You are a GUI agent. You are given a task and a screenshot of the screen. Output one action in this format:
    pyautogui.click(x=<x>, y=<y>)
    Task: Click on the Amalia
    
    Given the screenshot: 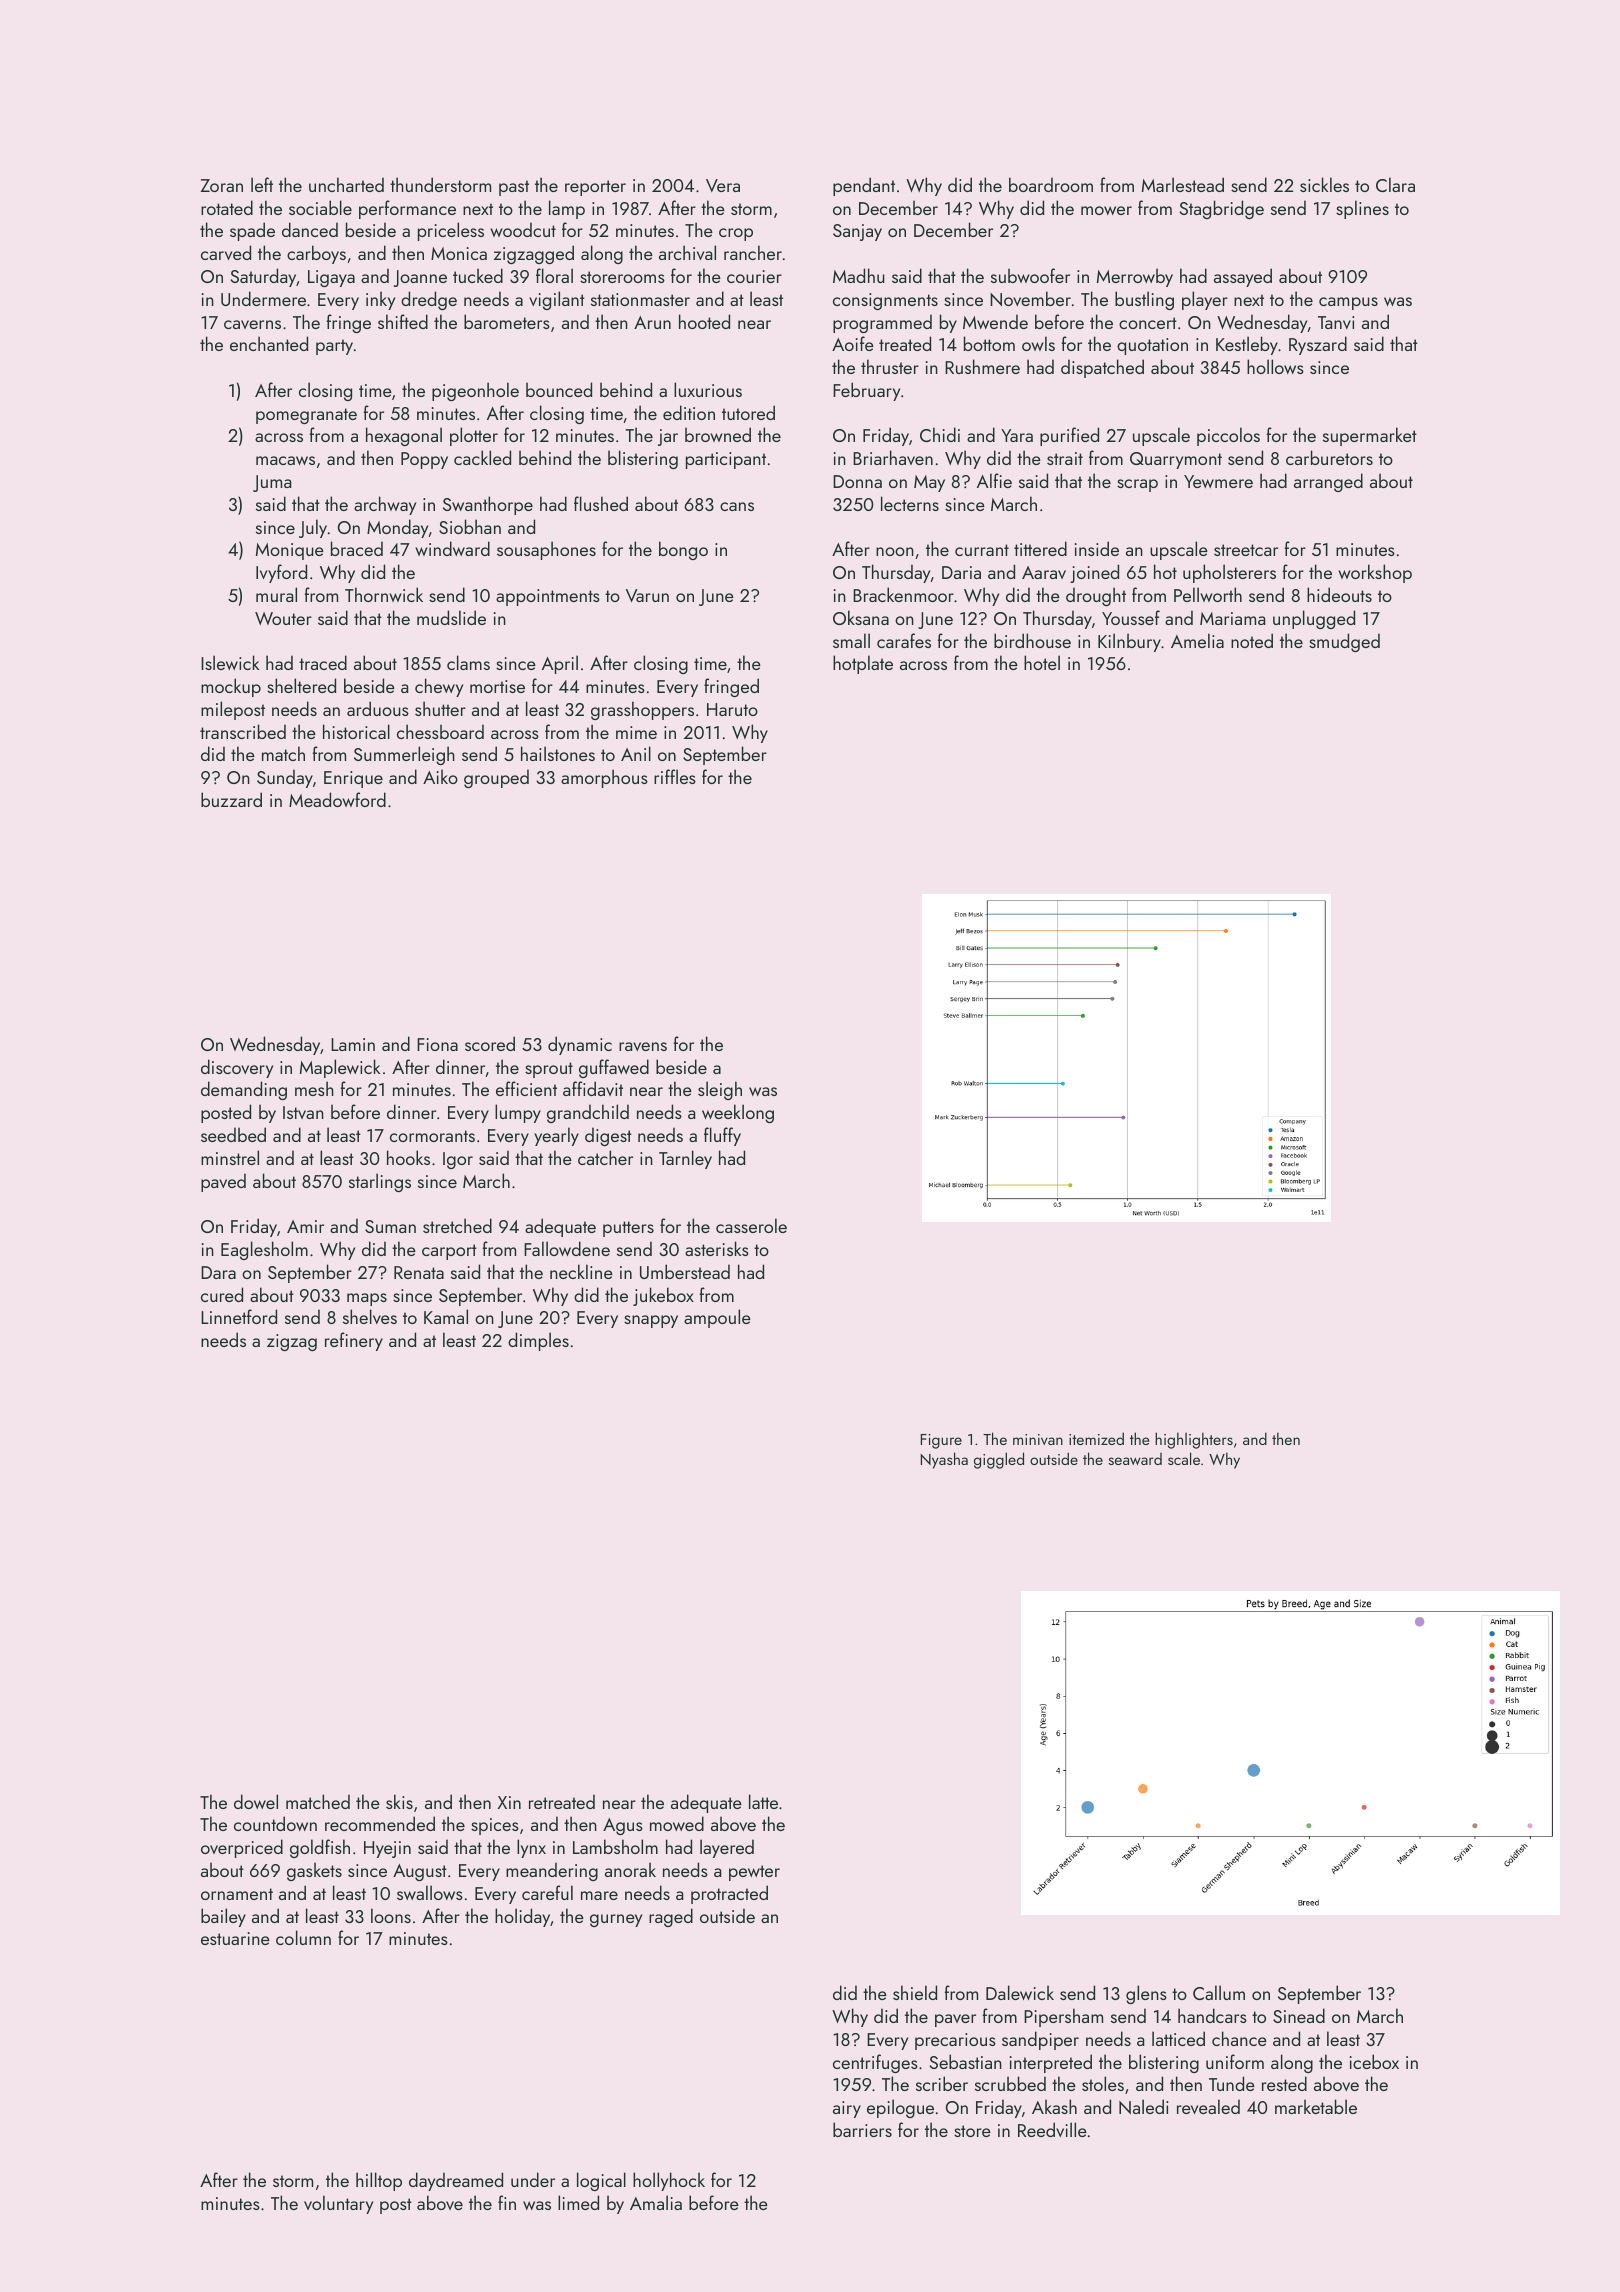 What is the action you would take?
    pyautogui.click(x=656, y=2202)
